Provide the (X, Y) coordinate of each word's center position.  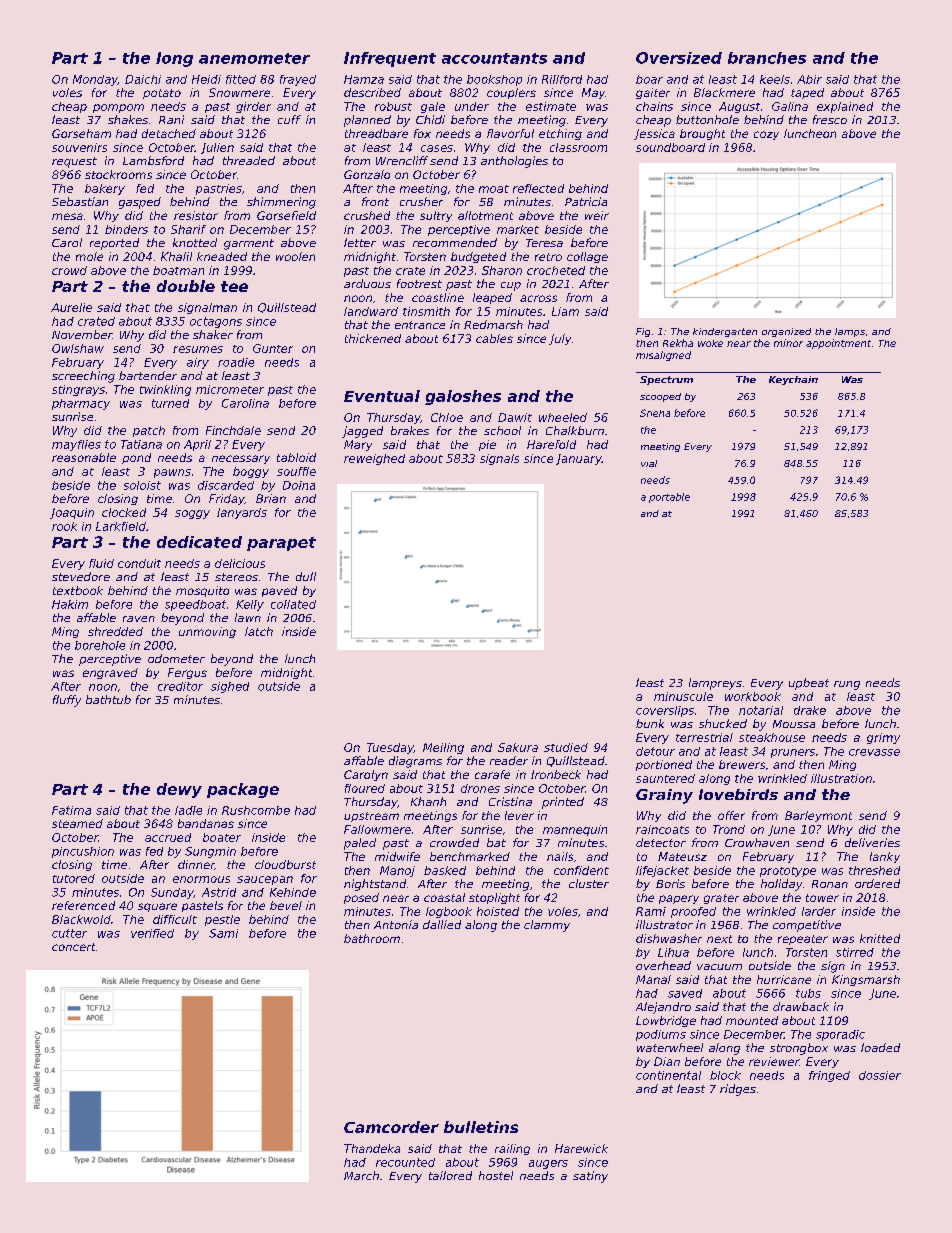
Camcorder (391, 1127)
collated (293, 604)
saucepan (265, 880)
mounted (752, 1020)
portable (669, 498)
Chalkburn (575, 430)
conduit (139, 563)
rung (847, 685)
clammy (547, 926)
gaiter (653, 93)
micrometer (230, 389)
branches (767, 58)
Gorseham (81, 133)
